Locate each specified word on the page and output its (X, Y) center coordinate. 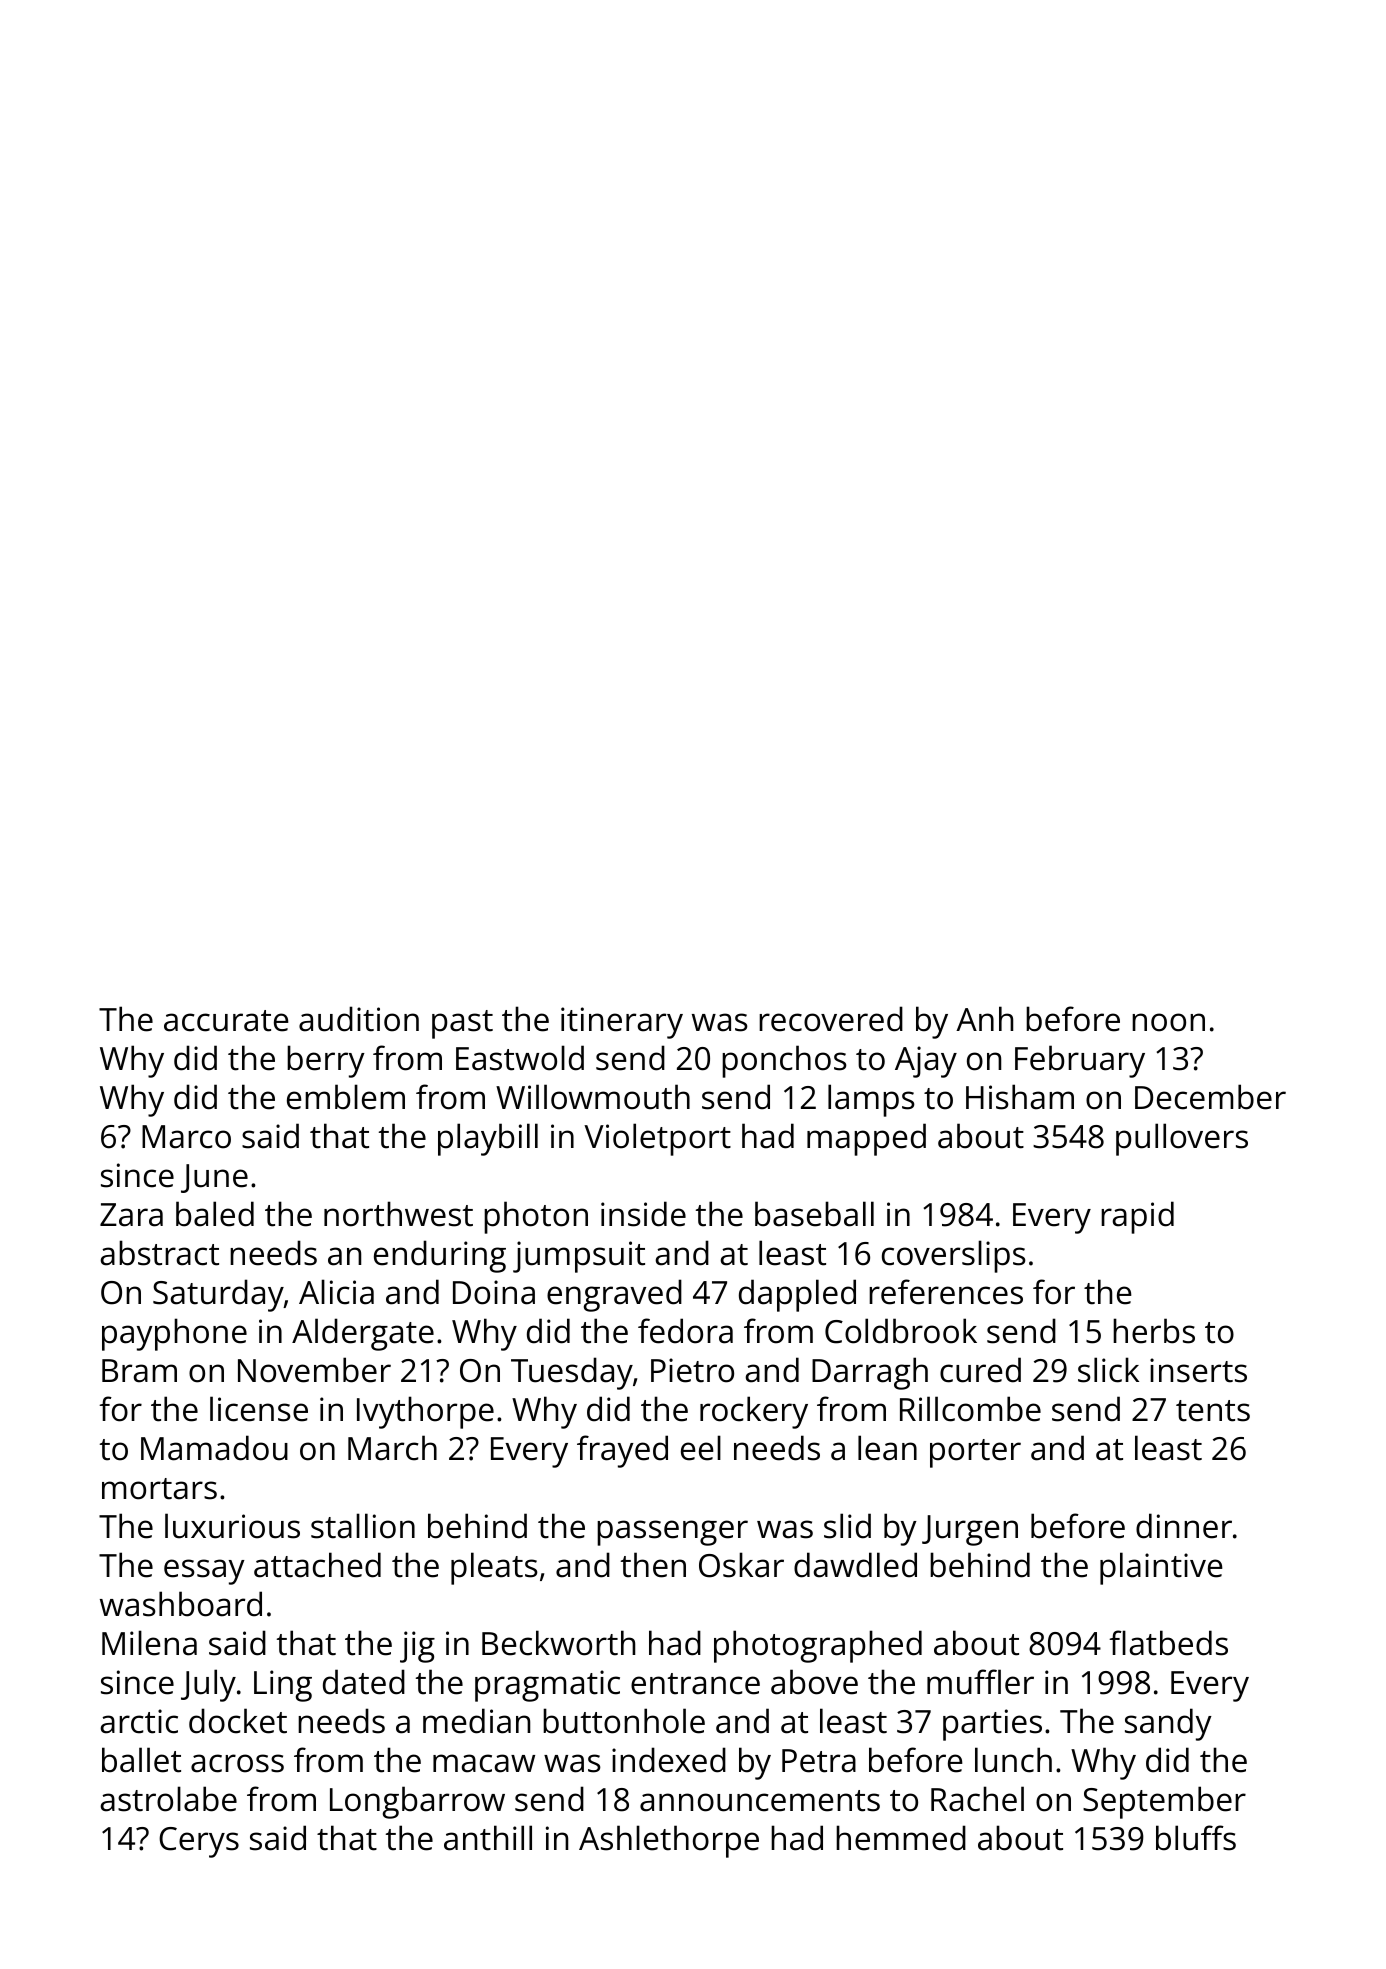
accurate (226, 1021)
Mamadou (214, 1448)
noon (1168, 1022)
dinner (1184, 1526)
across (237, 1763)
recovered (831, 1019)
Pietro (692, 1370)
